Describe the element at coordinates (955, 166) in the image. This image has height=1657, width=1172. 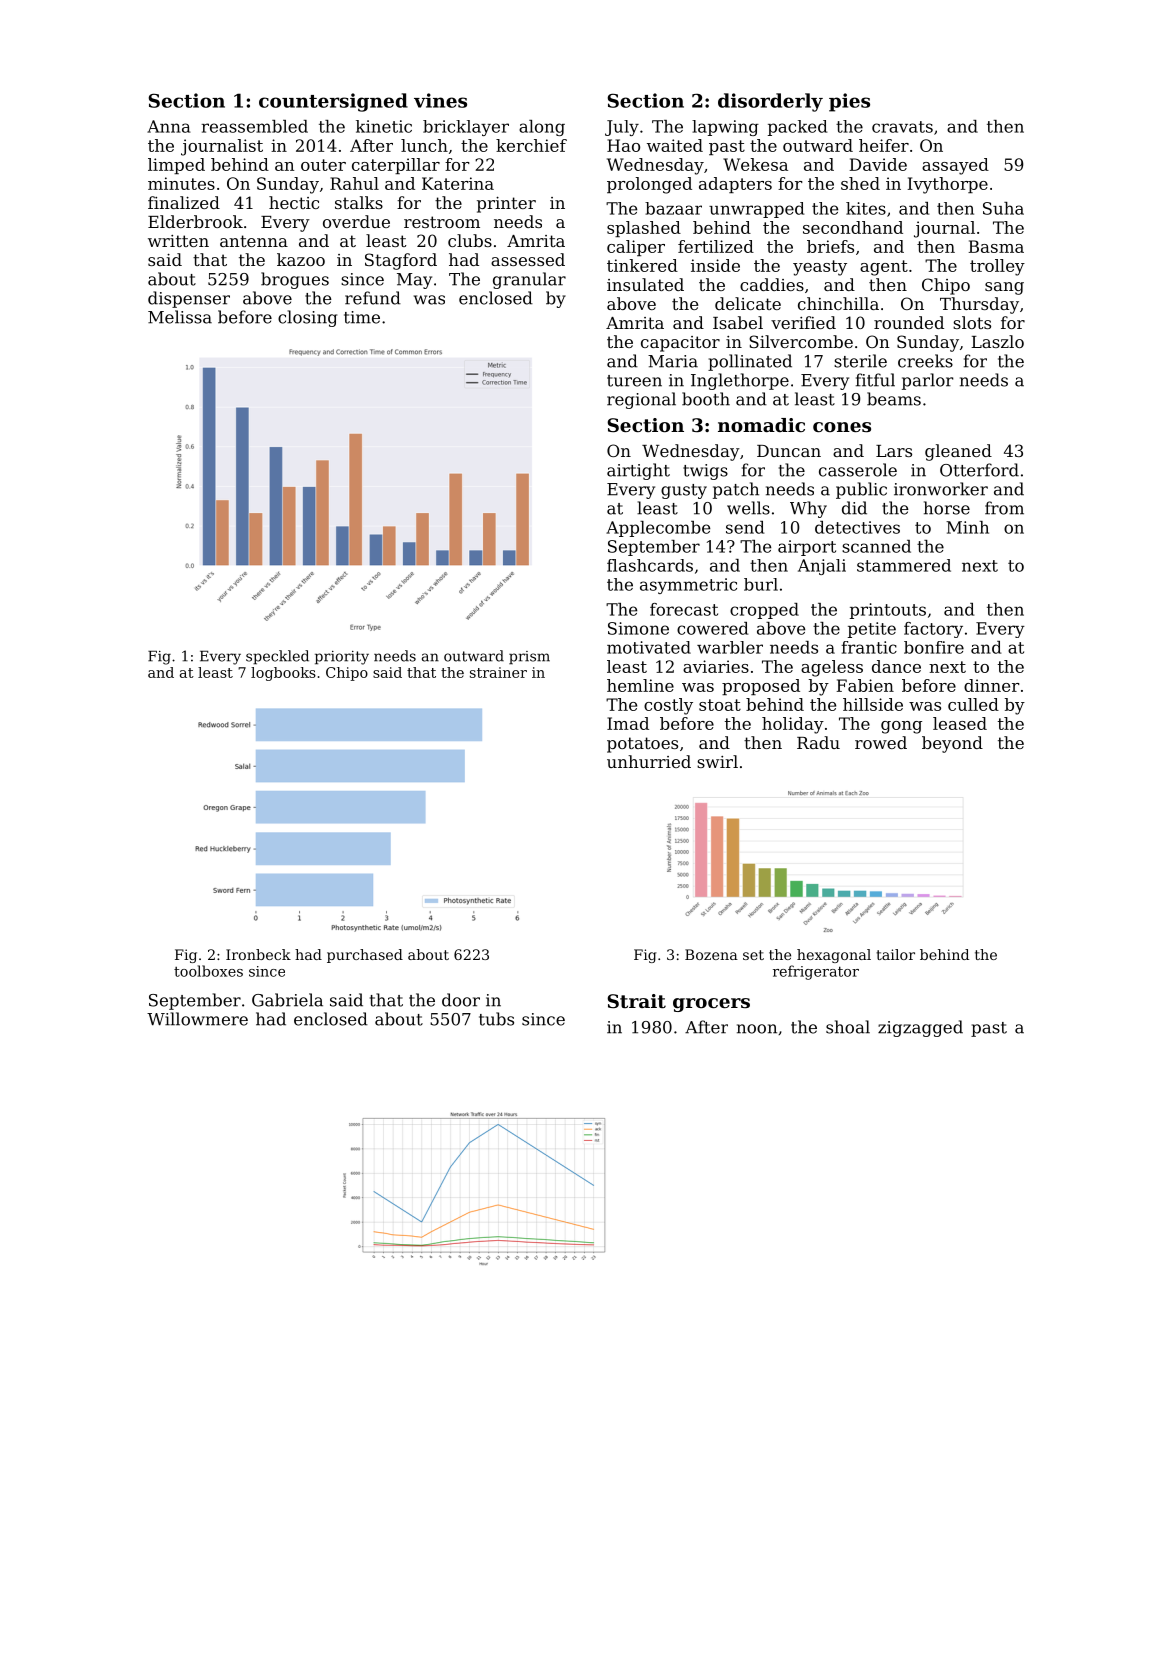
I see `assayed` at that location.
